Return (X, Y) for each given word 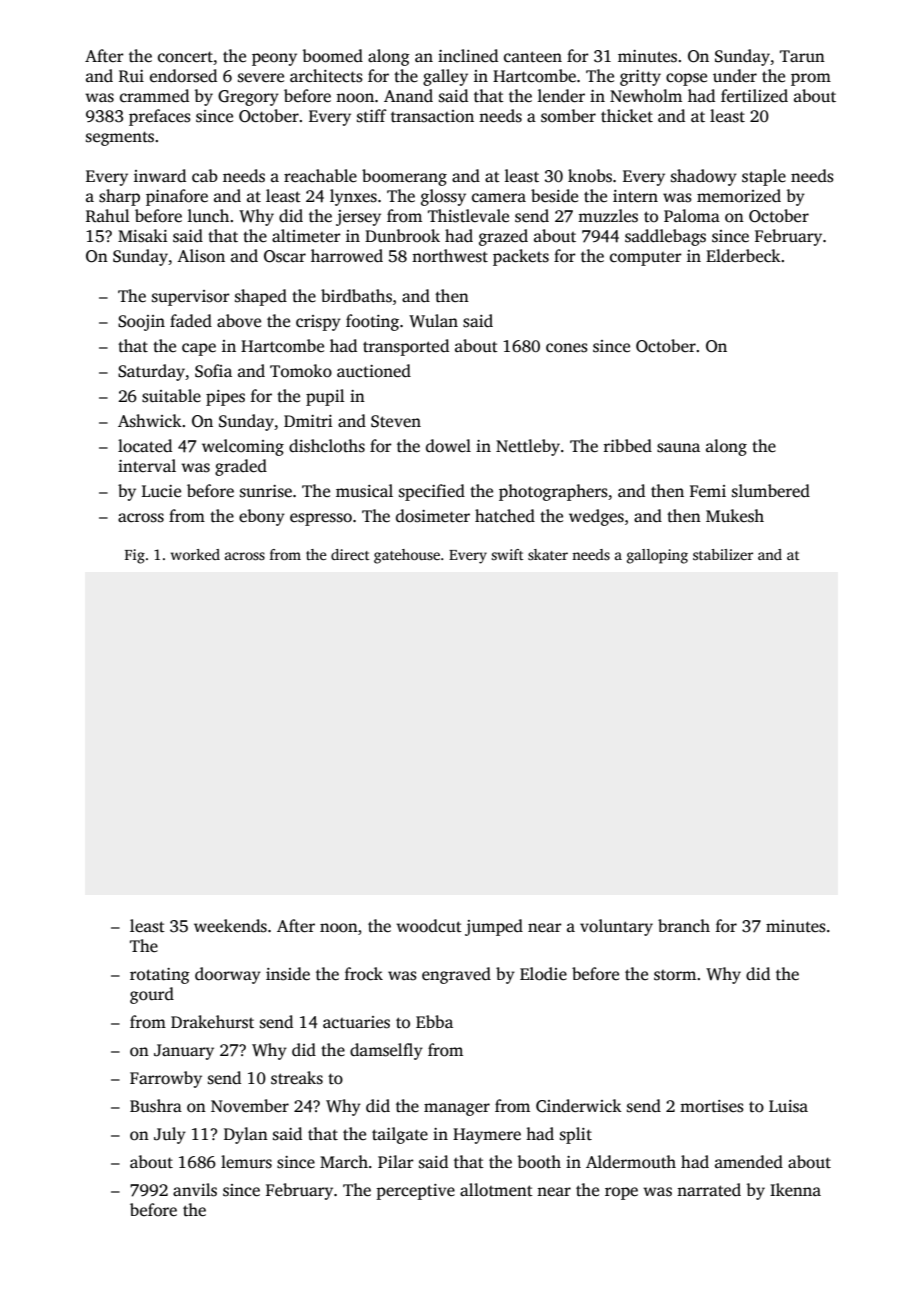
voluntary (616, 927)
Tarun (802, 56)
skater (548, 554)
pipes (225, 398)
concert (185, 57)
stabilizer (723, 554)
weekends (230, 926)
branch (684, 925)
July (170, 1135)
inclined (468, 56)
